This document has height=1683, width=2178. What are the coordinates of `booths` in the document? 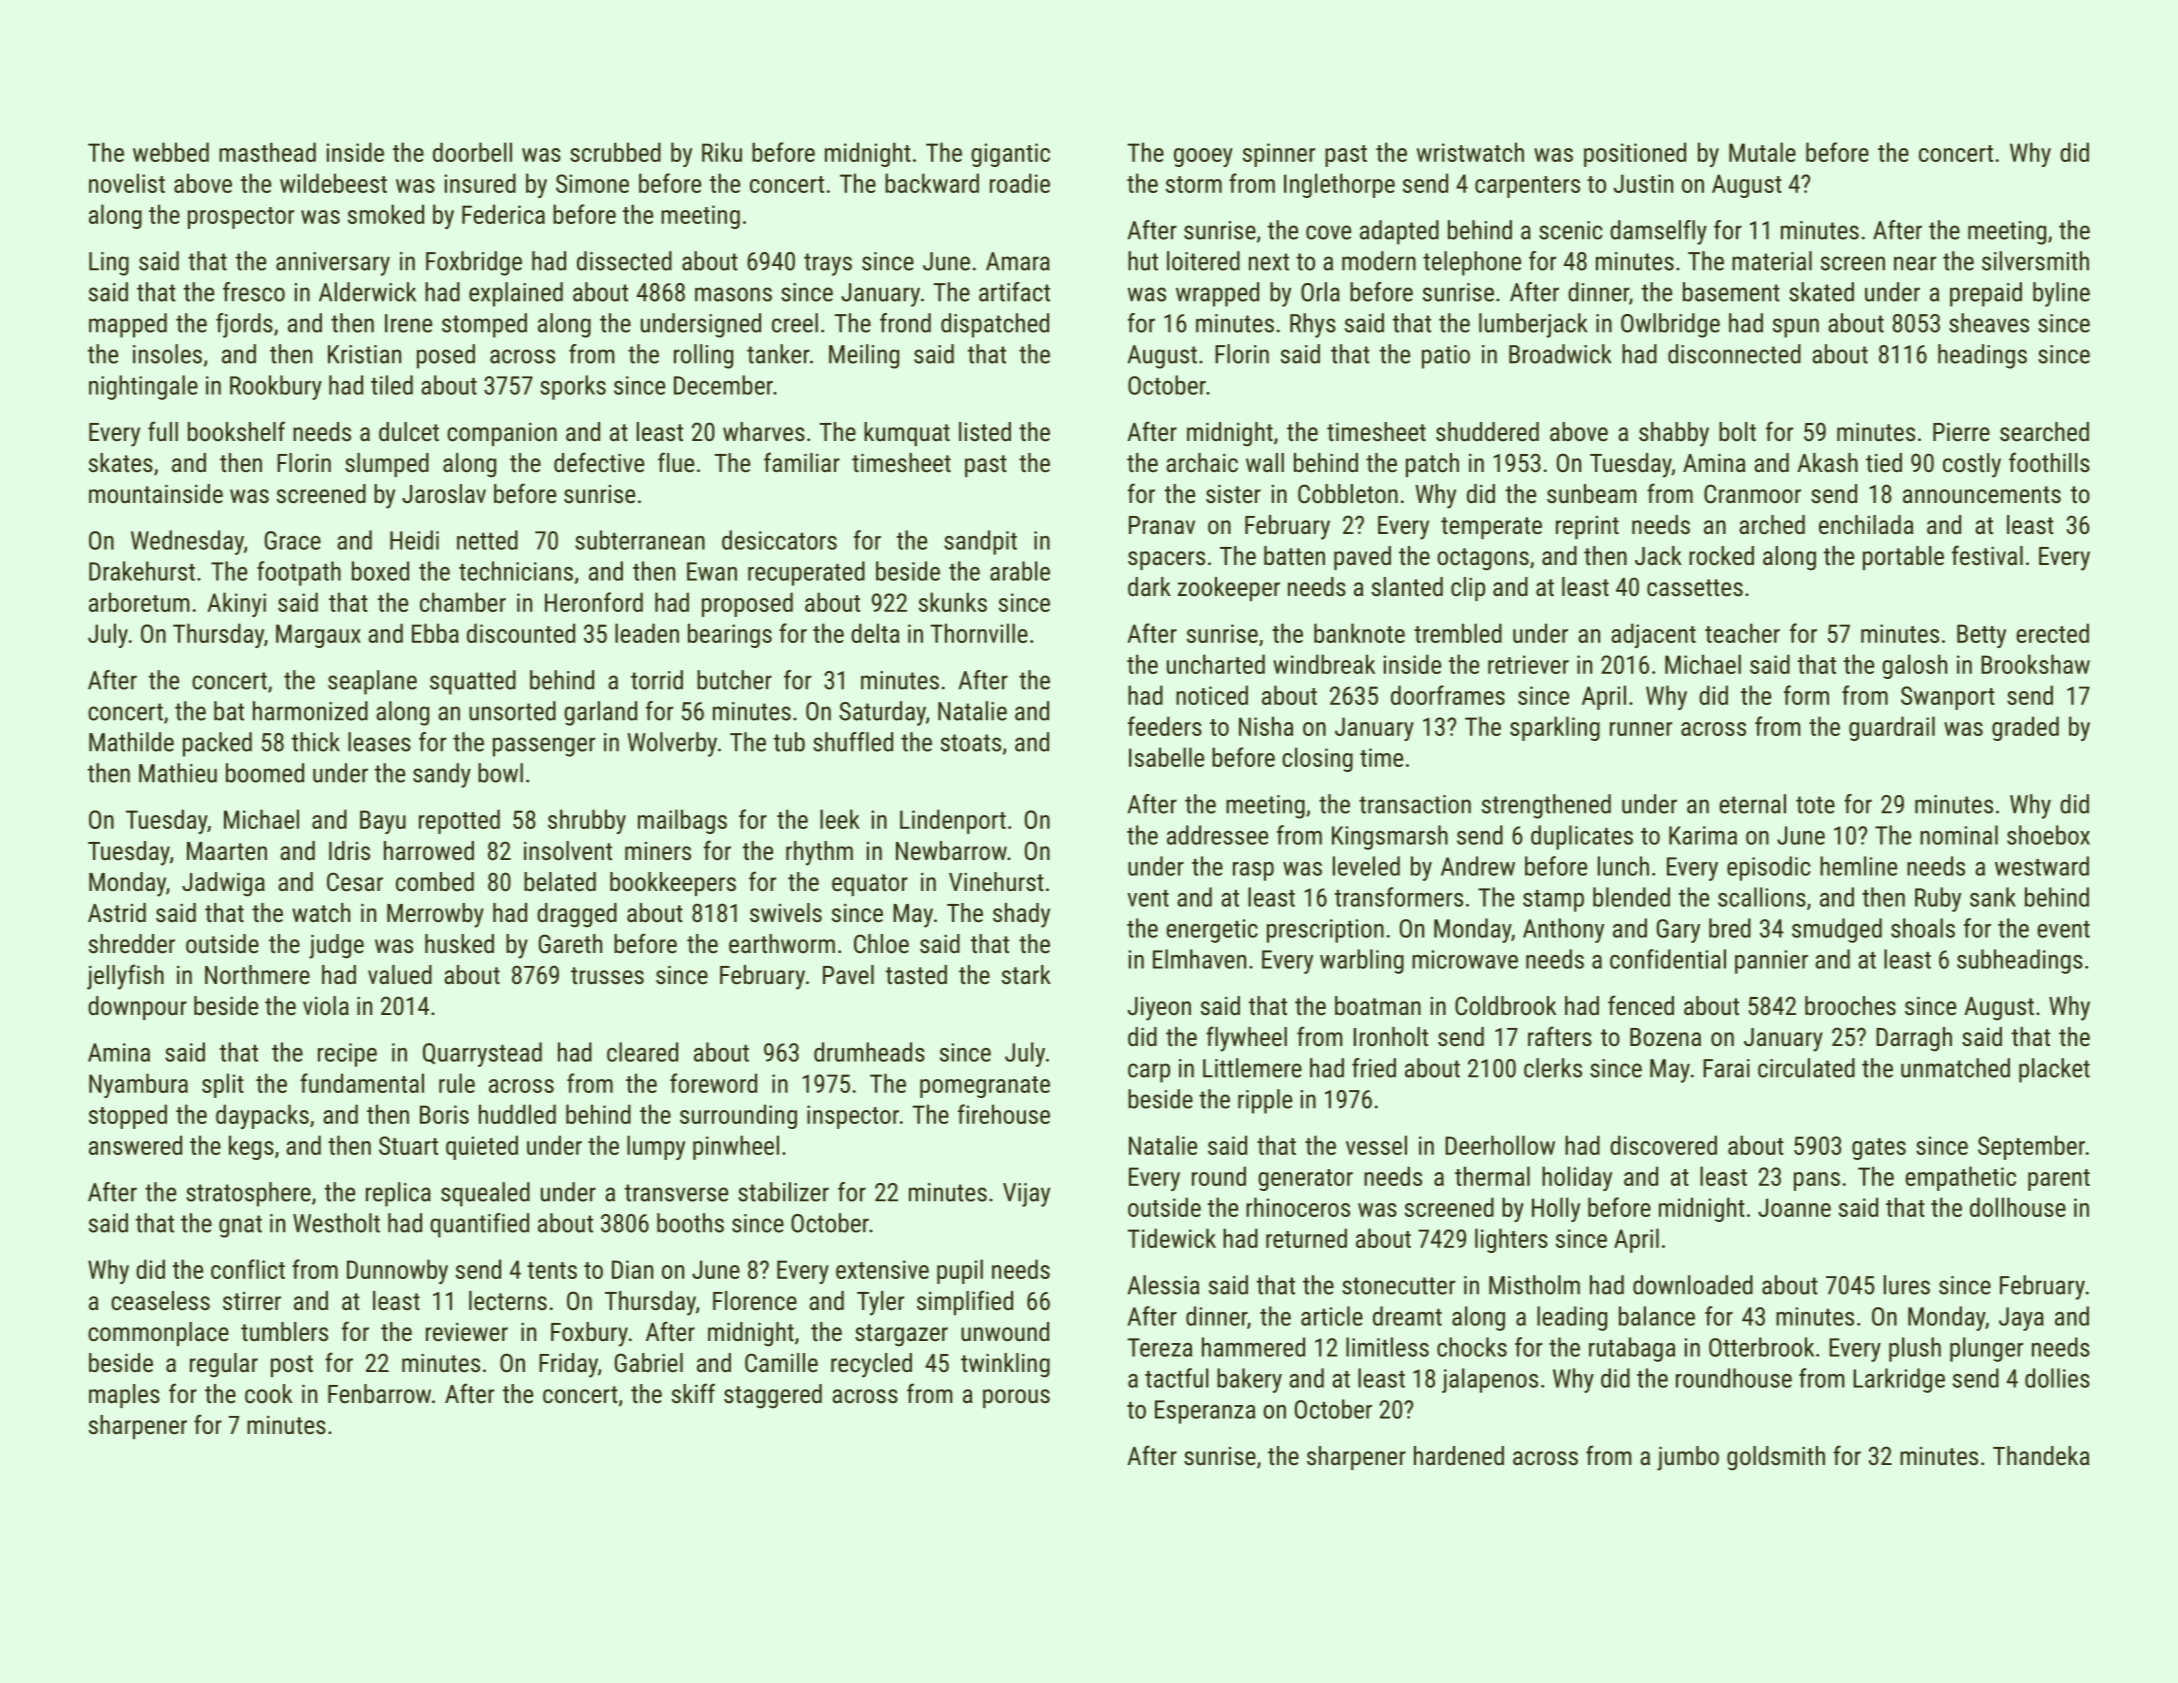 It's located at (690, 1223).
